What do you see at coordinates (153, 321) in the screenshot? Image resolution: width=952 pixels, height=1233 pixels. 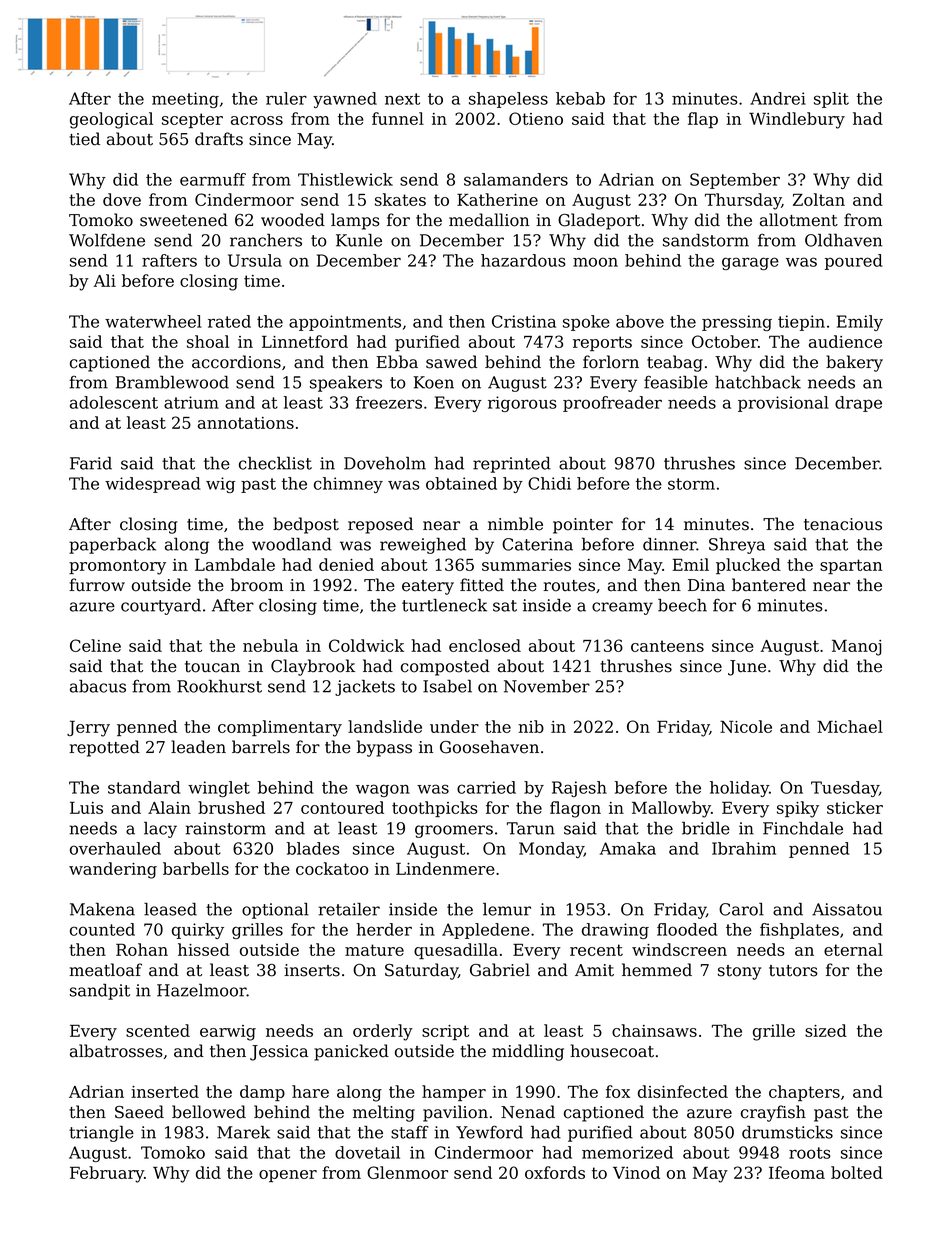 I see `waterwheel` at bounding box center [153, 321].
